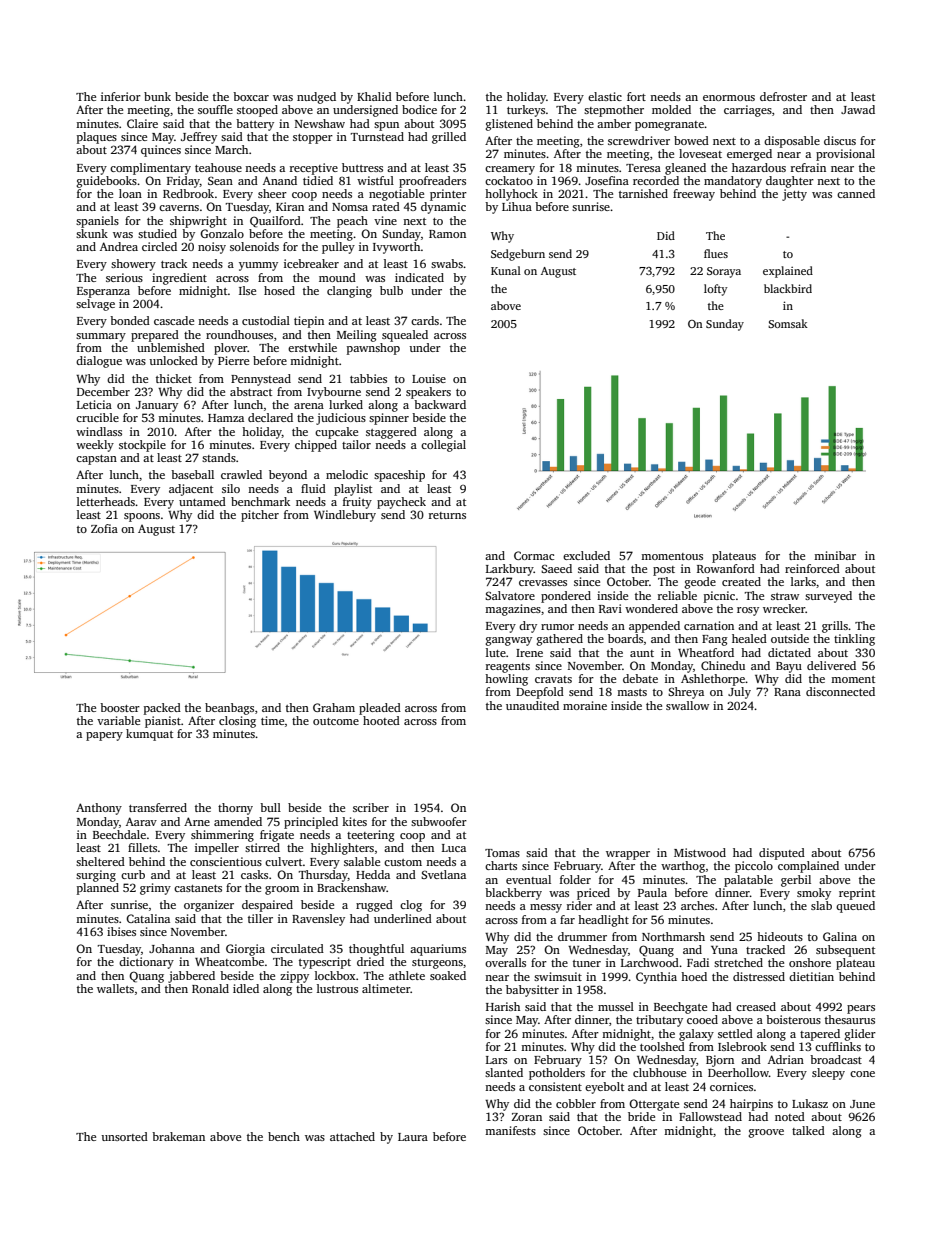  What do you see at coordinates (92, 233) in the screenshot?
I see `skunk` at bounding box center [92, 233].
